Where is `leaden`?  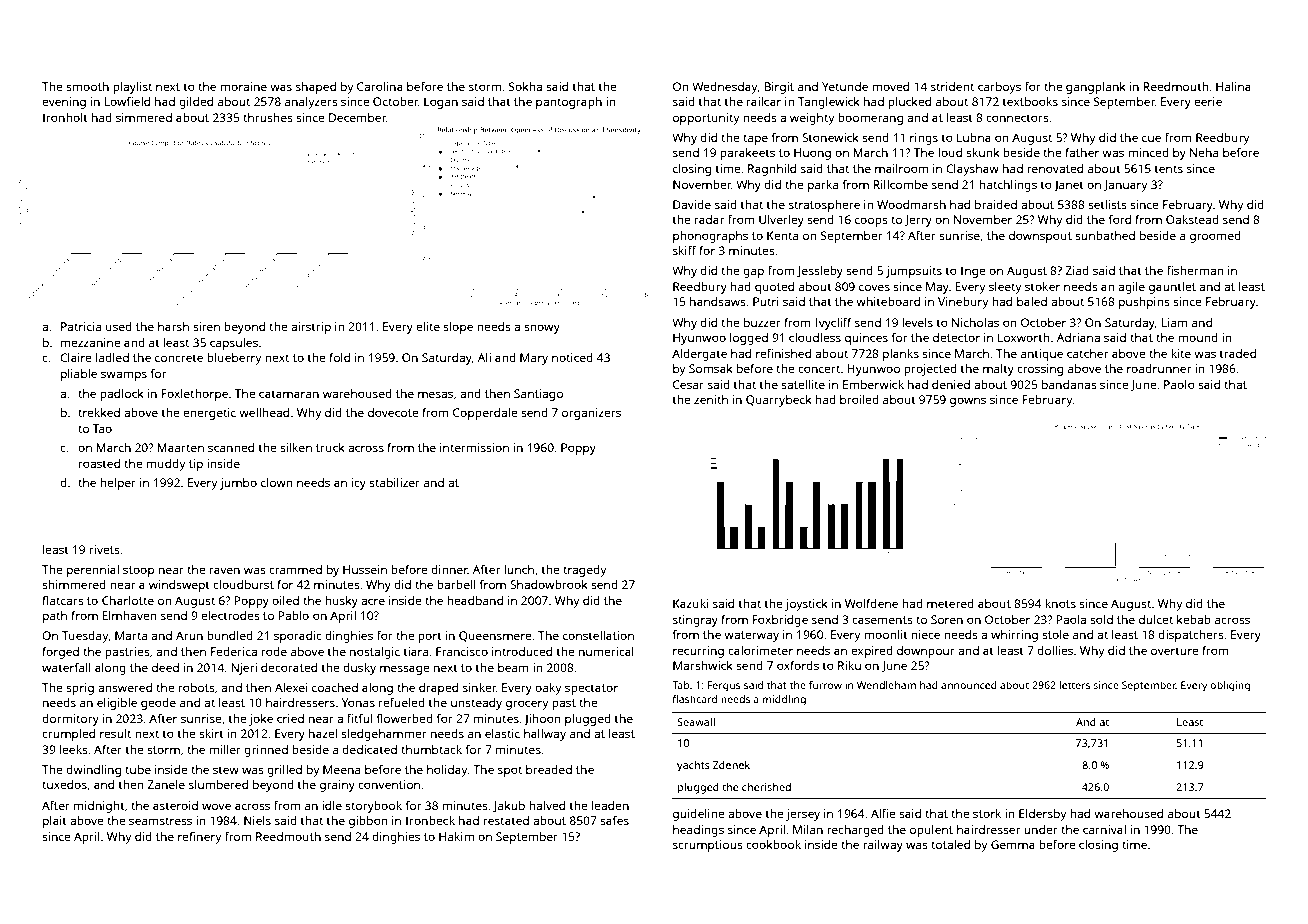 leaden is located at coordinates (610, 805).
